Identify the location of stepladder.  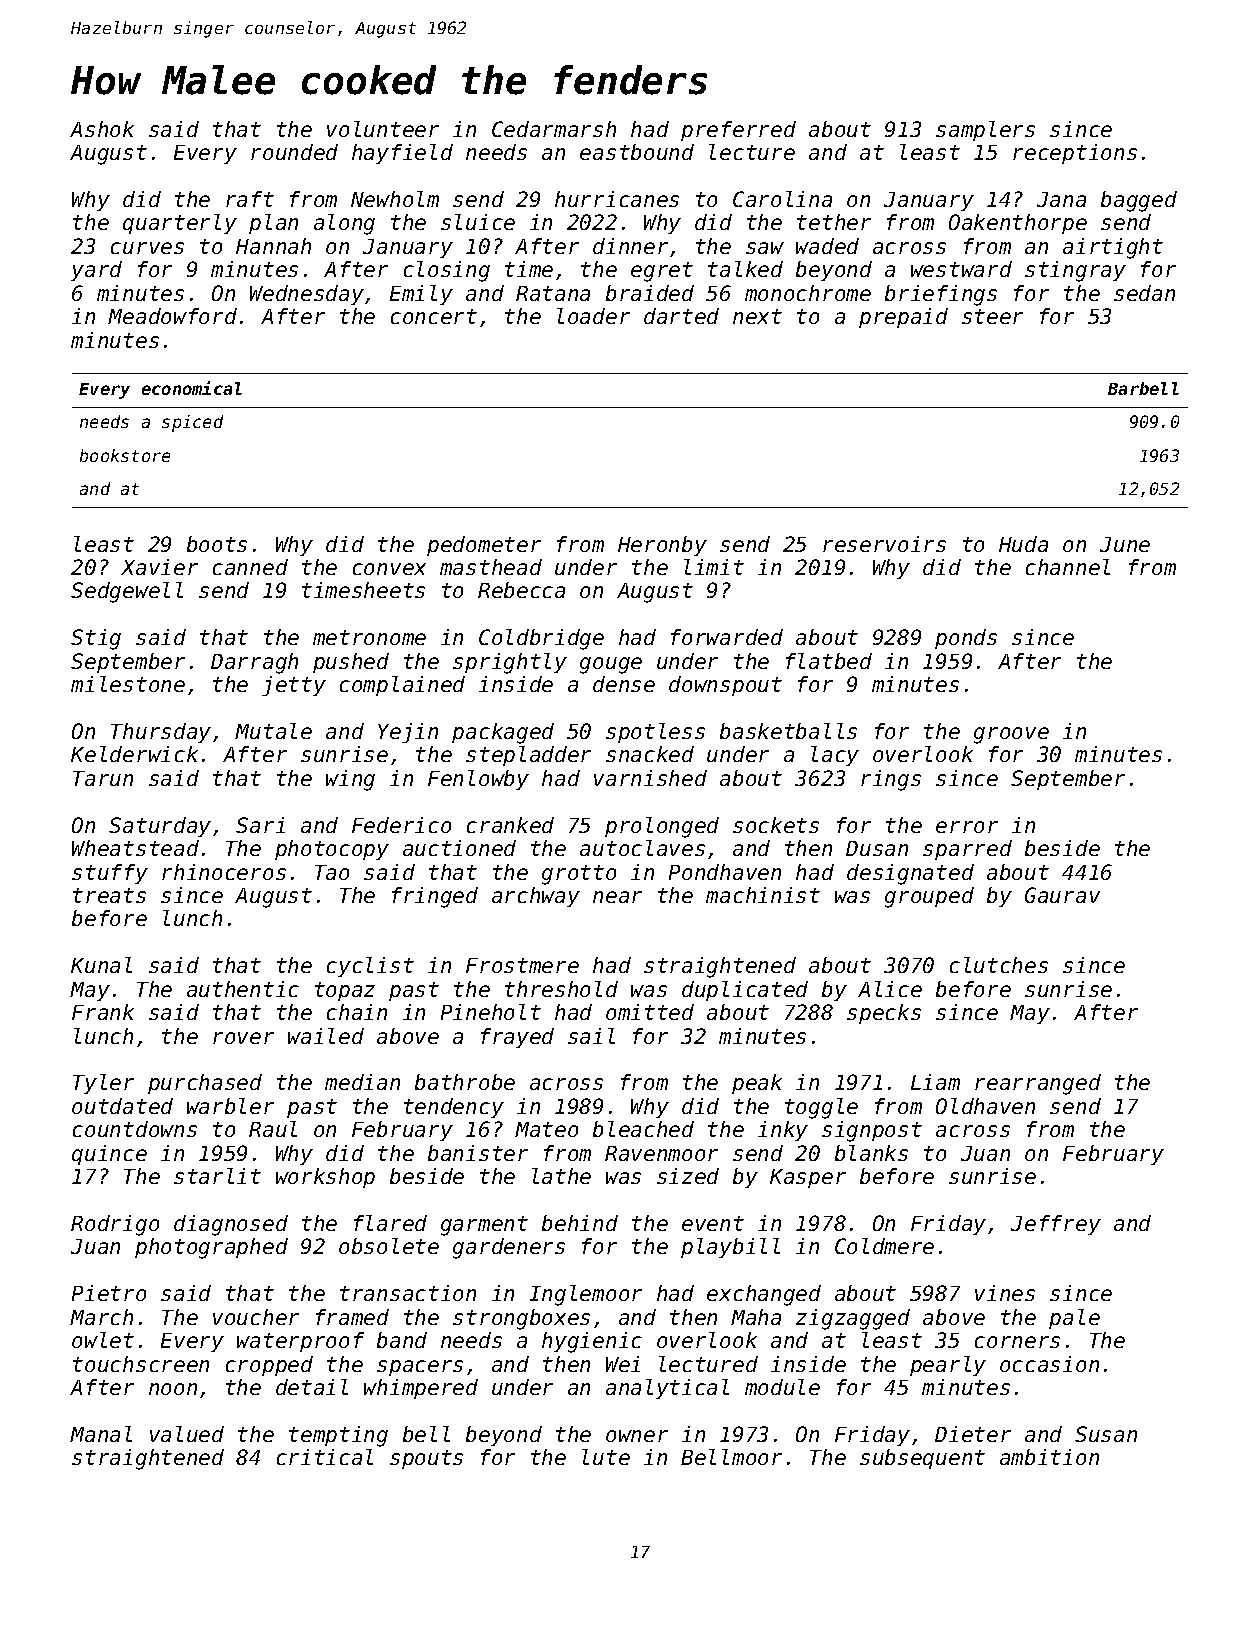
(528, 756).
